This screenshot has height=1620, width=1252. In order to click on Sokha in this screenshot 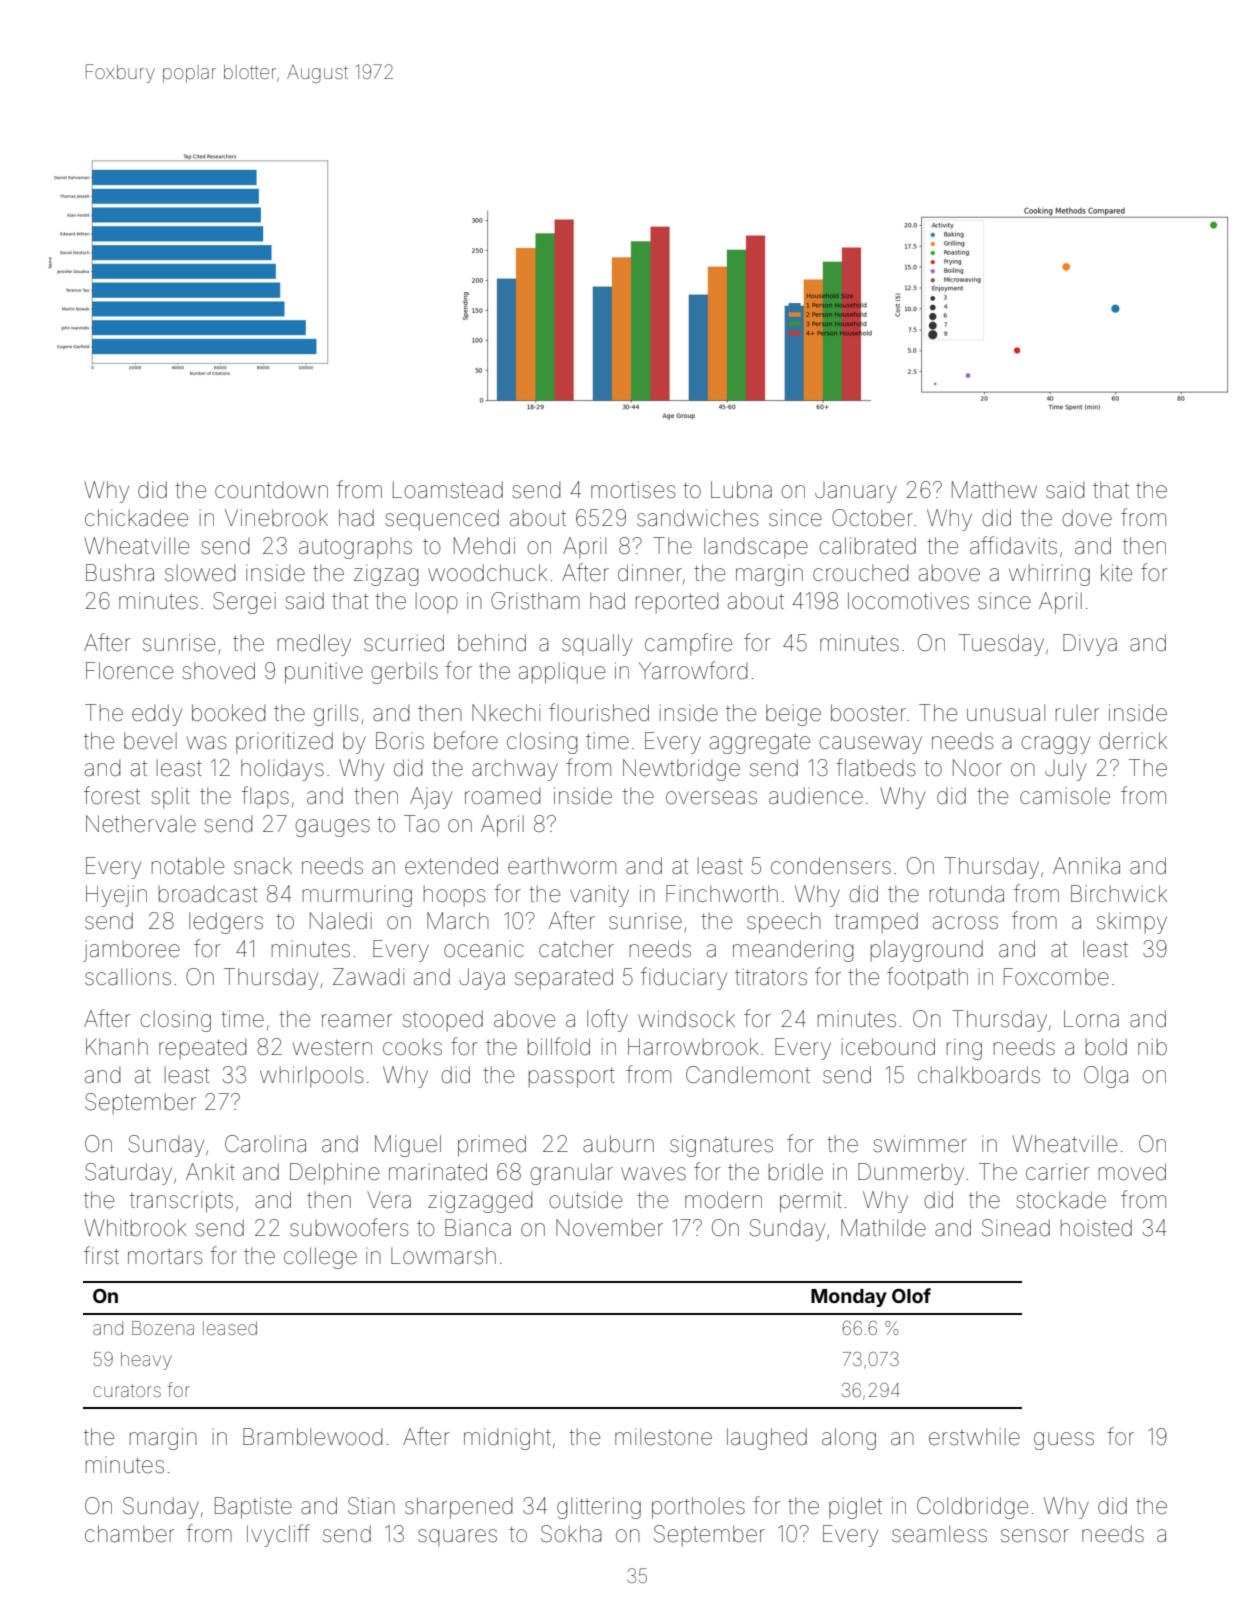, I will do `click(571, 1534)`.
